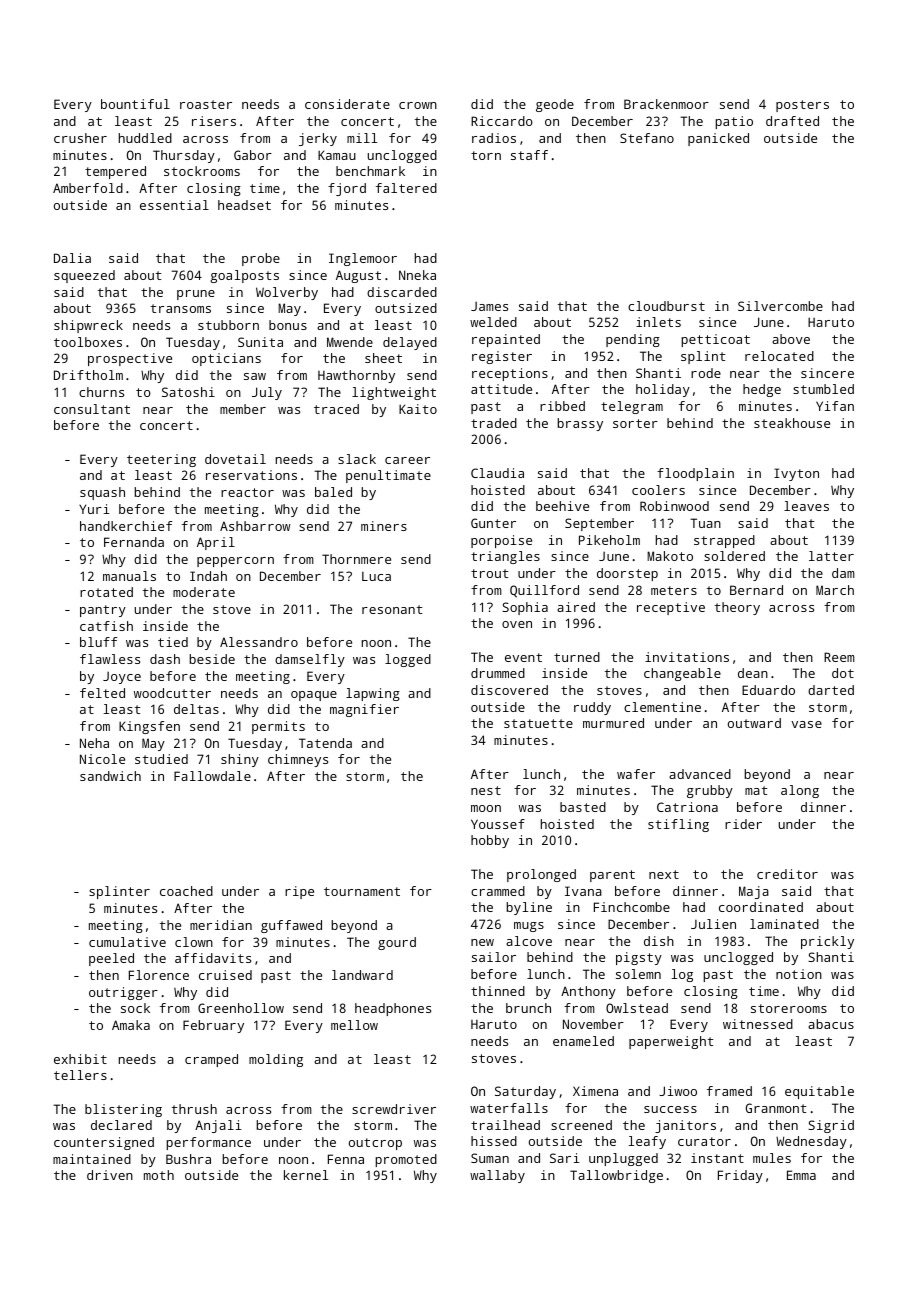 This page has width=908, height=1316. Describe the element at coordinates (103, 611) in the page. I see `pantry` at that location.
